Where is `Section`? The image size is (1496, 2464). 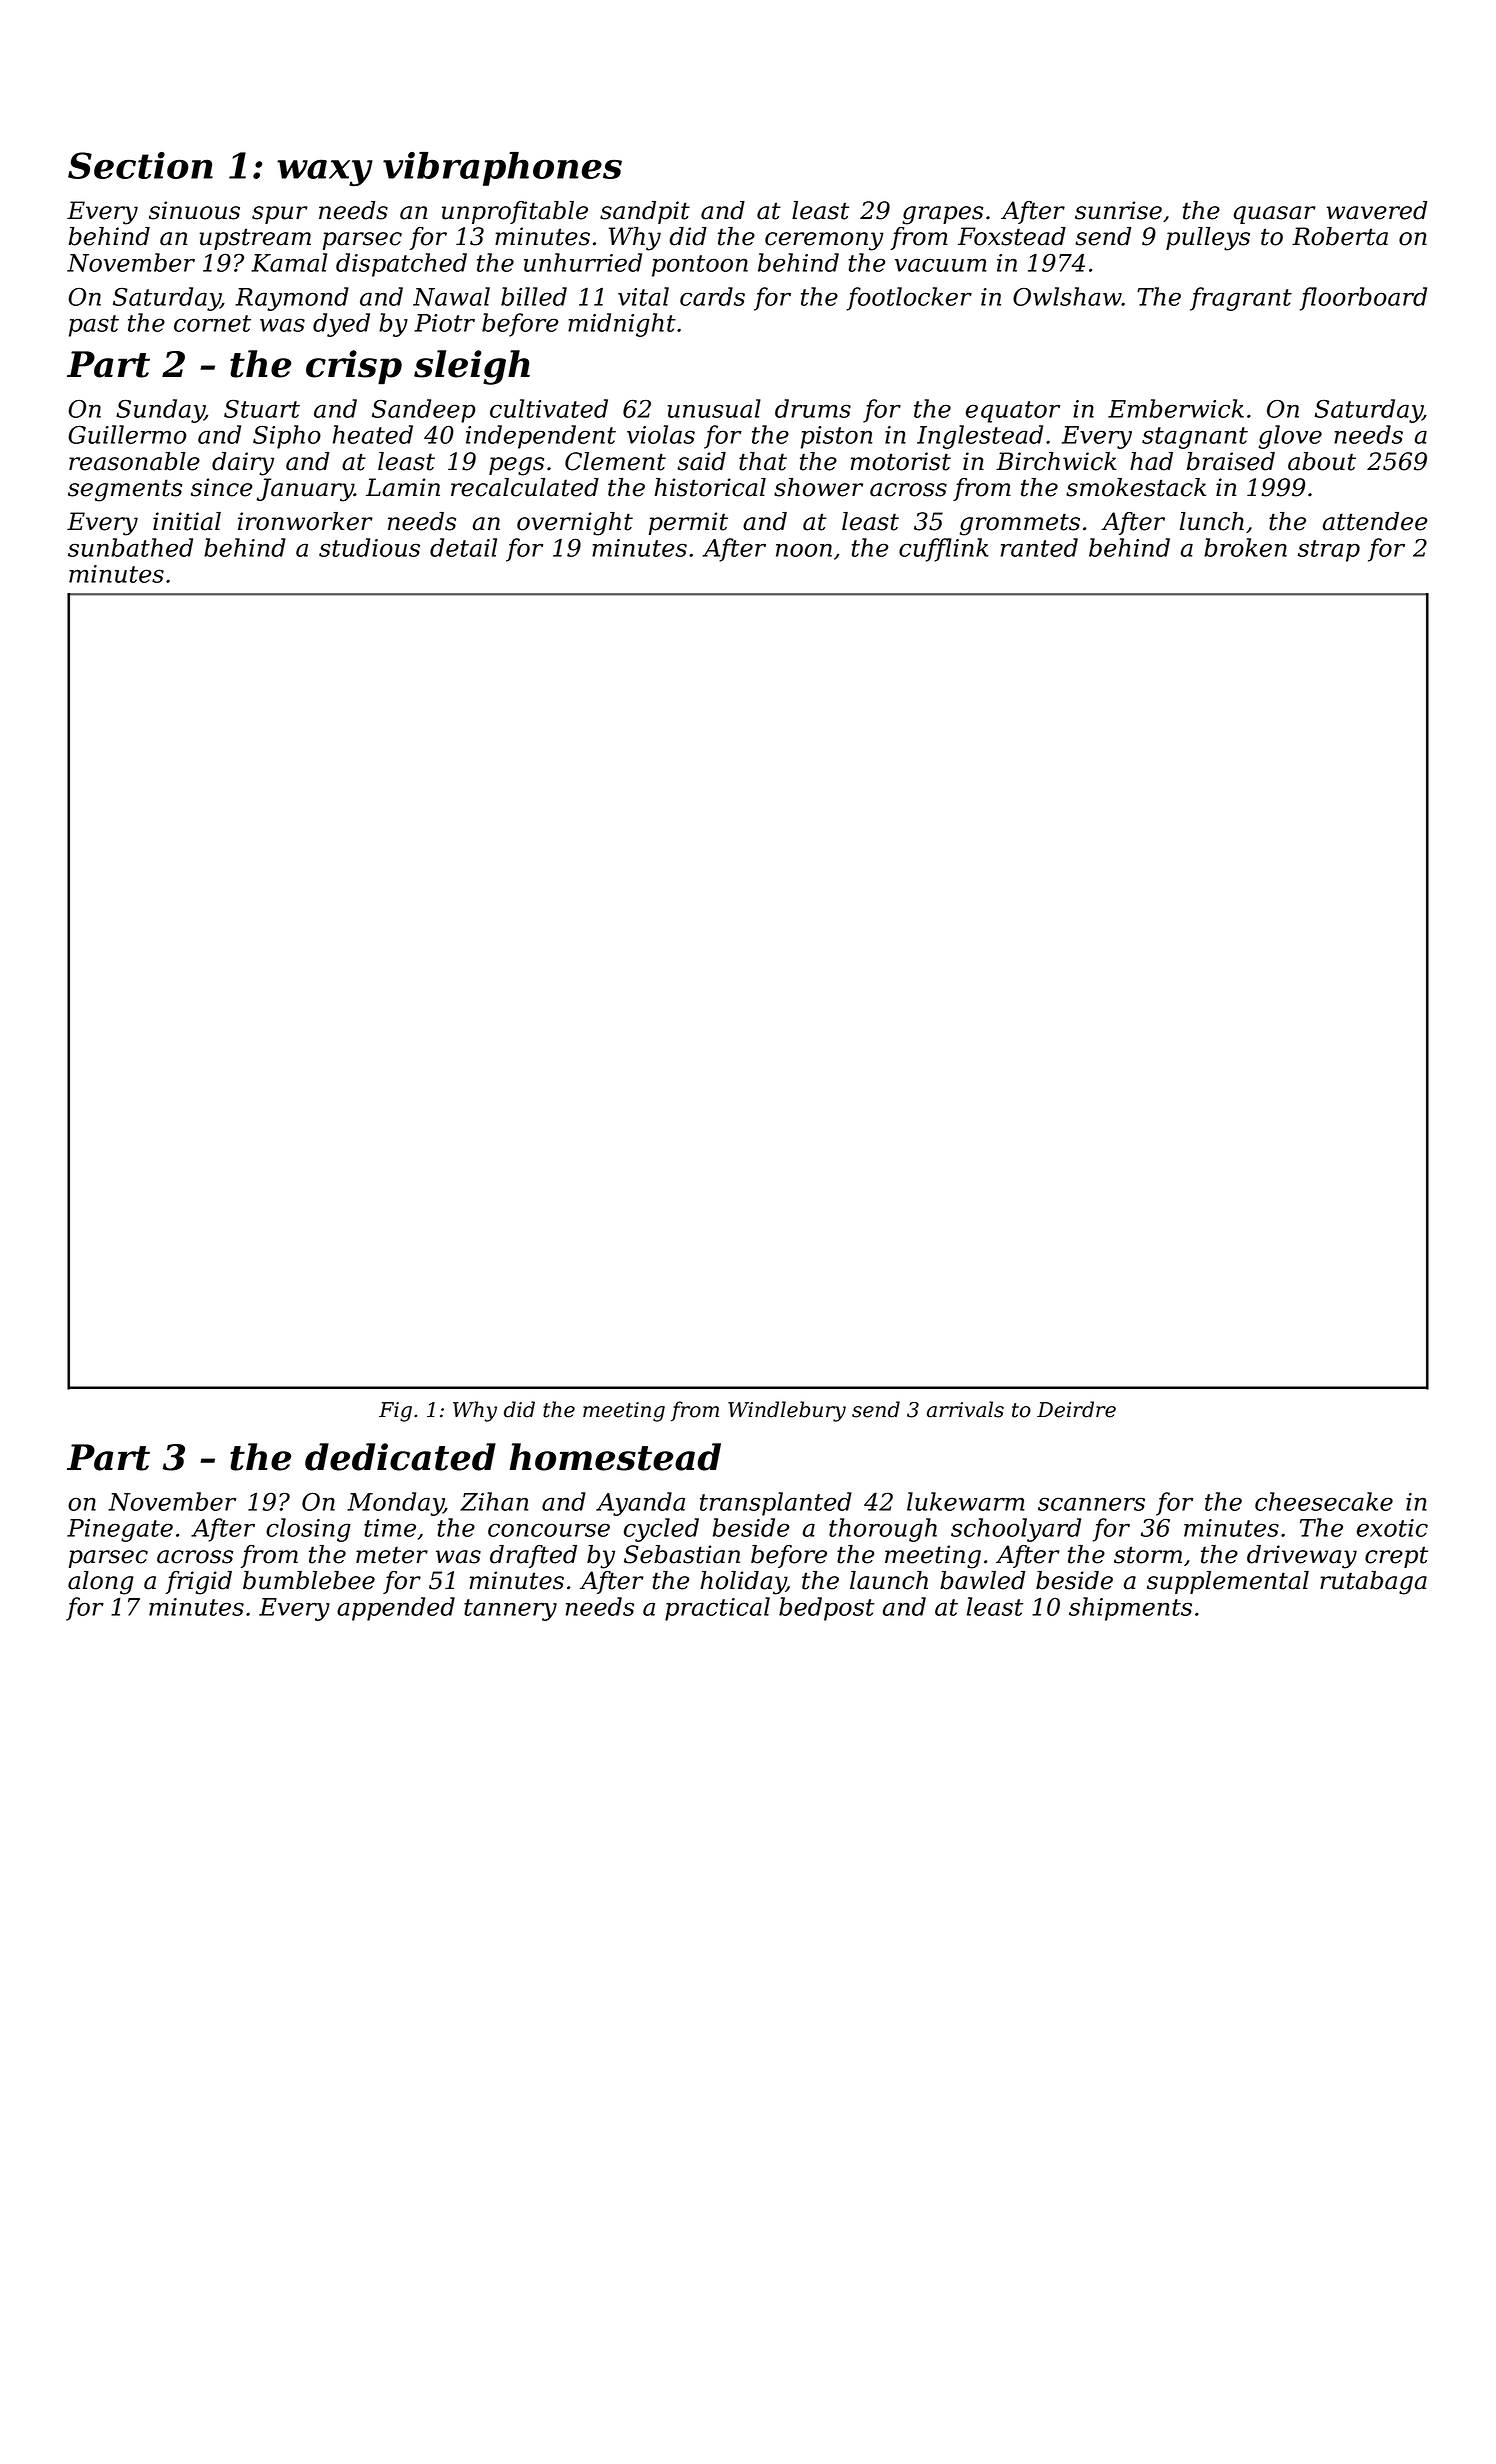 Section is located at coordinates (140, 165).
